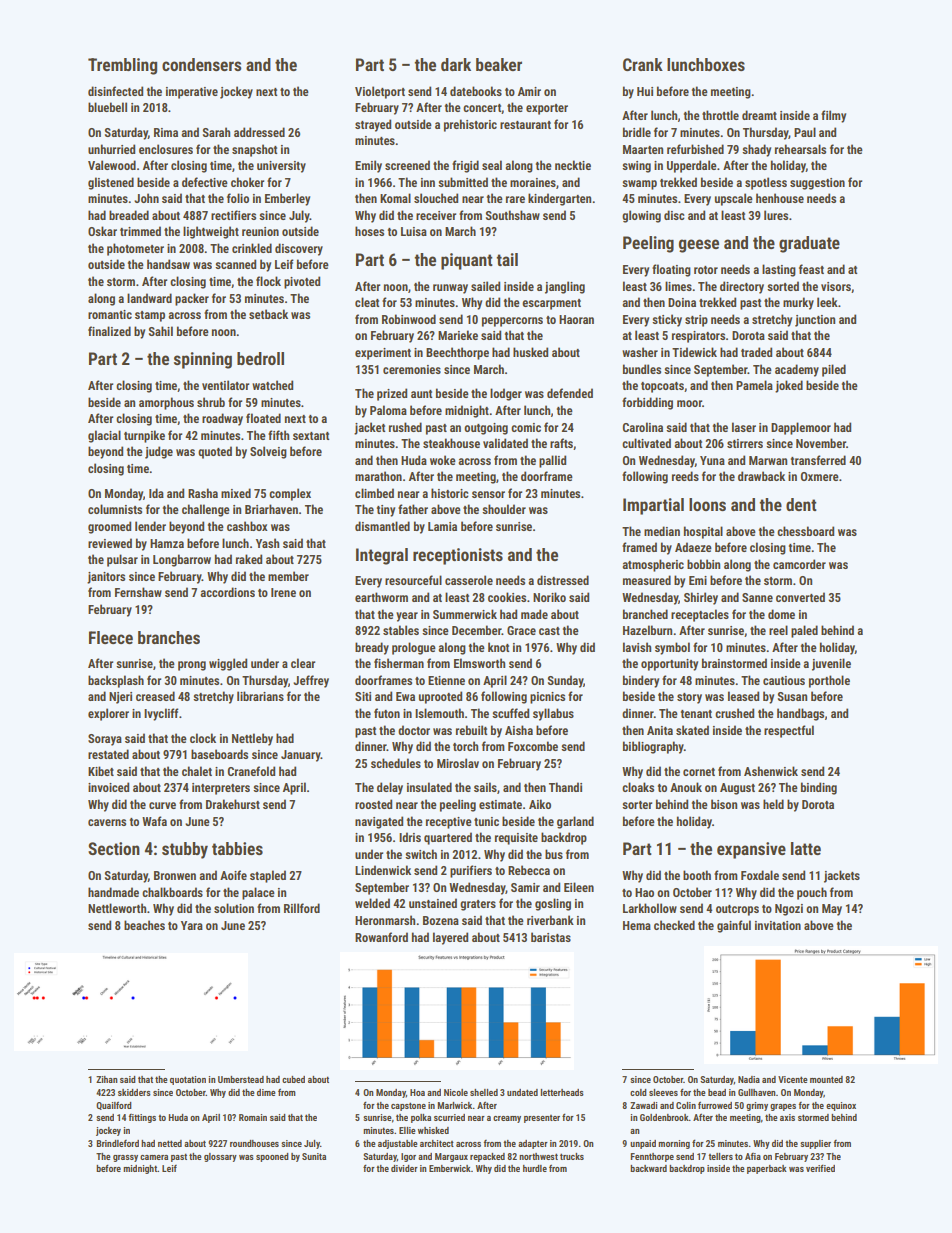  I want to click on Nadia, so click(749, 1079).
